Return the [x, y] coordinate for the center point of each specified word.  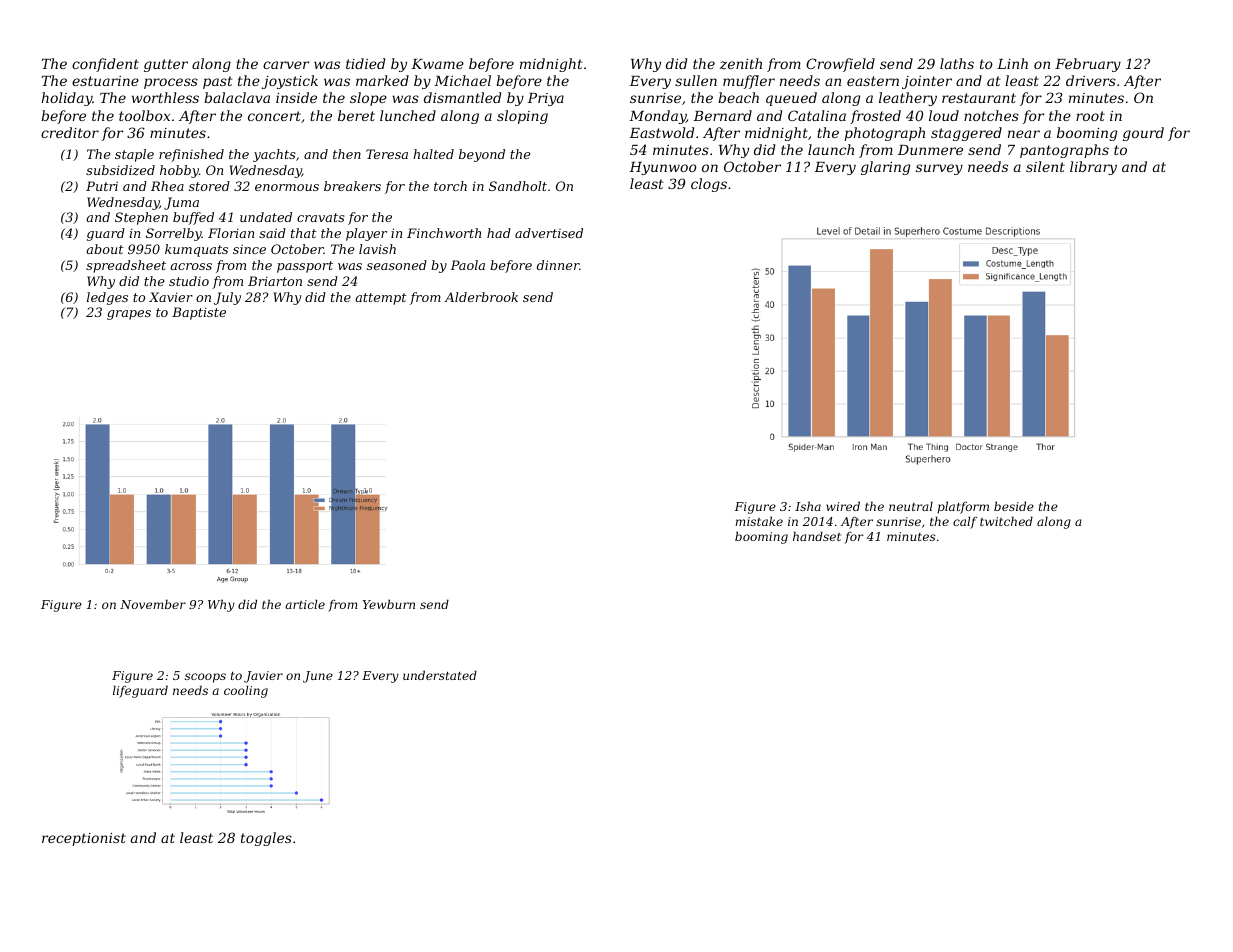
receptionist [84, 839]
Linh [1012, 63]
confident [105, 65]
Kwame [437, 64]
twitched [1006, 521]
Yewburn [389, 604]
